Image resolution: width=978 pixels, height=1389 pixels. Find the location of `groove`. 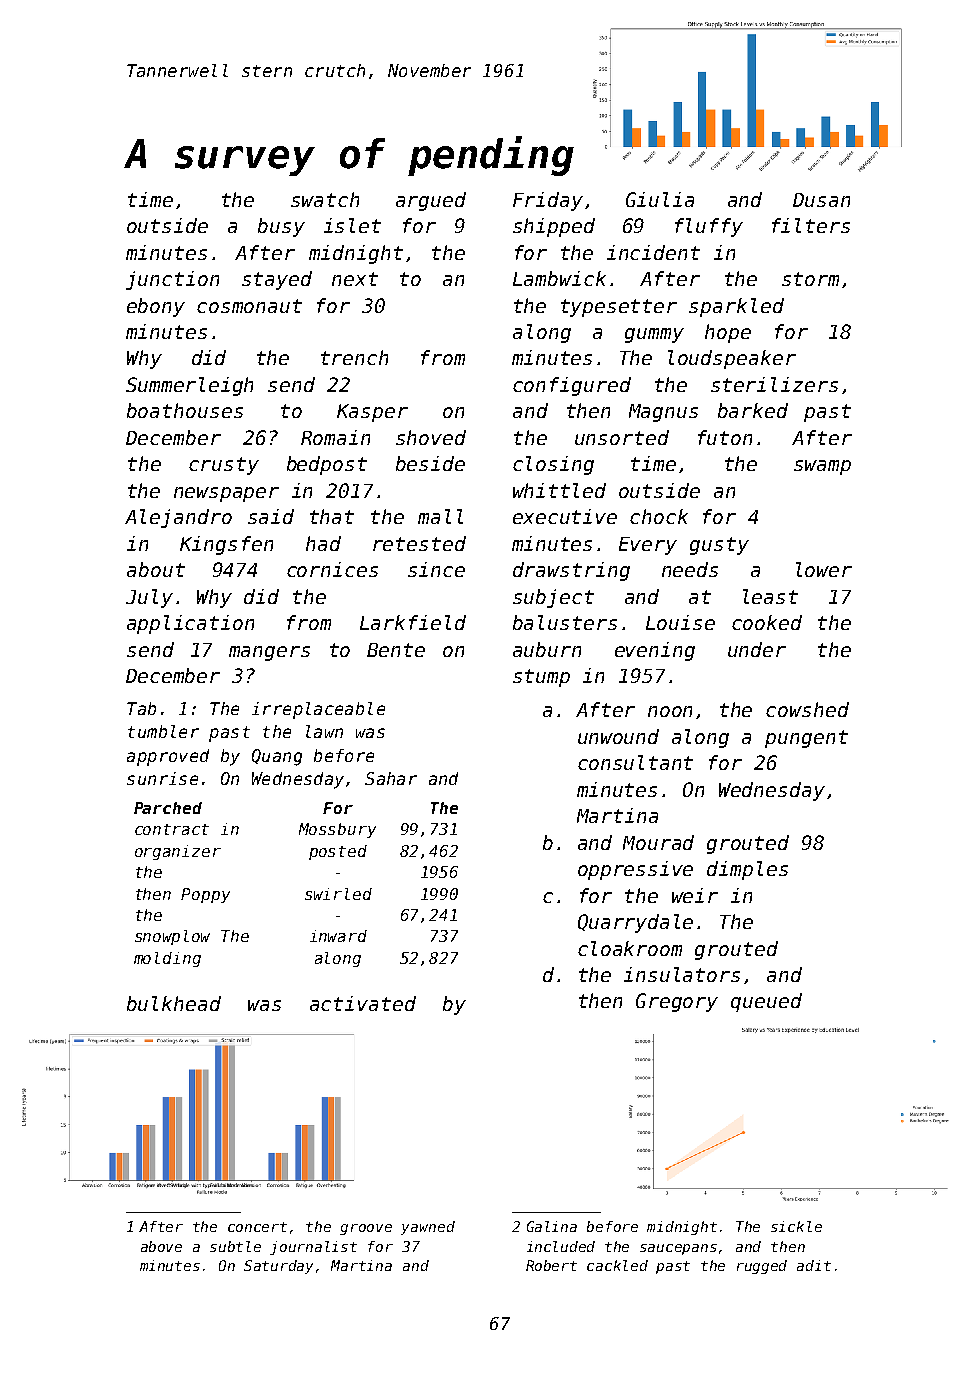

groove is located at coordinates (366, 1229).
